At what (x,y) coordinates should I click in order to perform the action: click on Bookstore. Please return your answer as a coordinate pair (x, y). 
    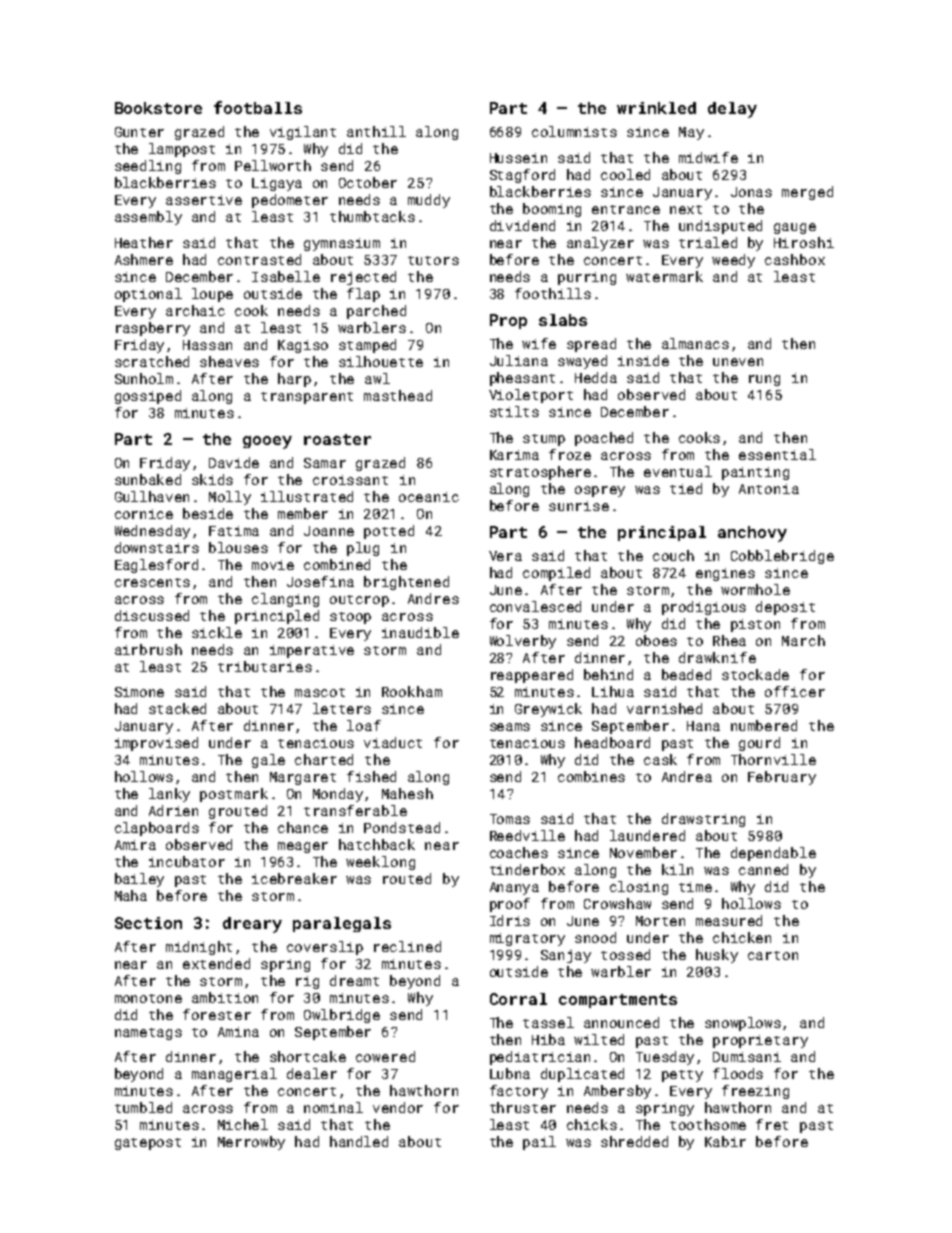
    Looking at the image, I should click on (158, 108).
